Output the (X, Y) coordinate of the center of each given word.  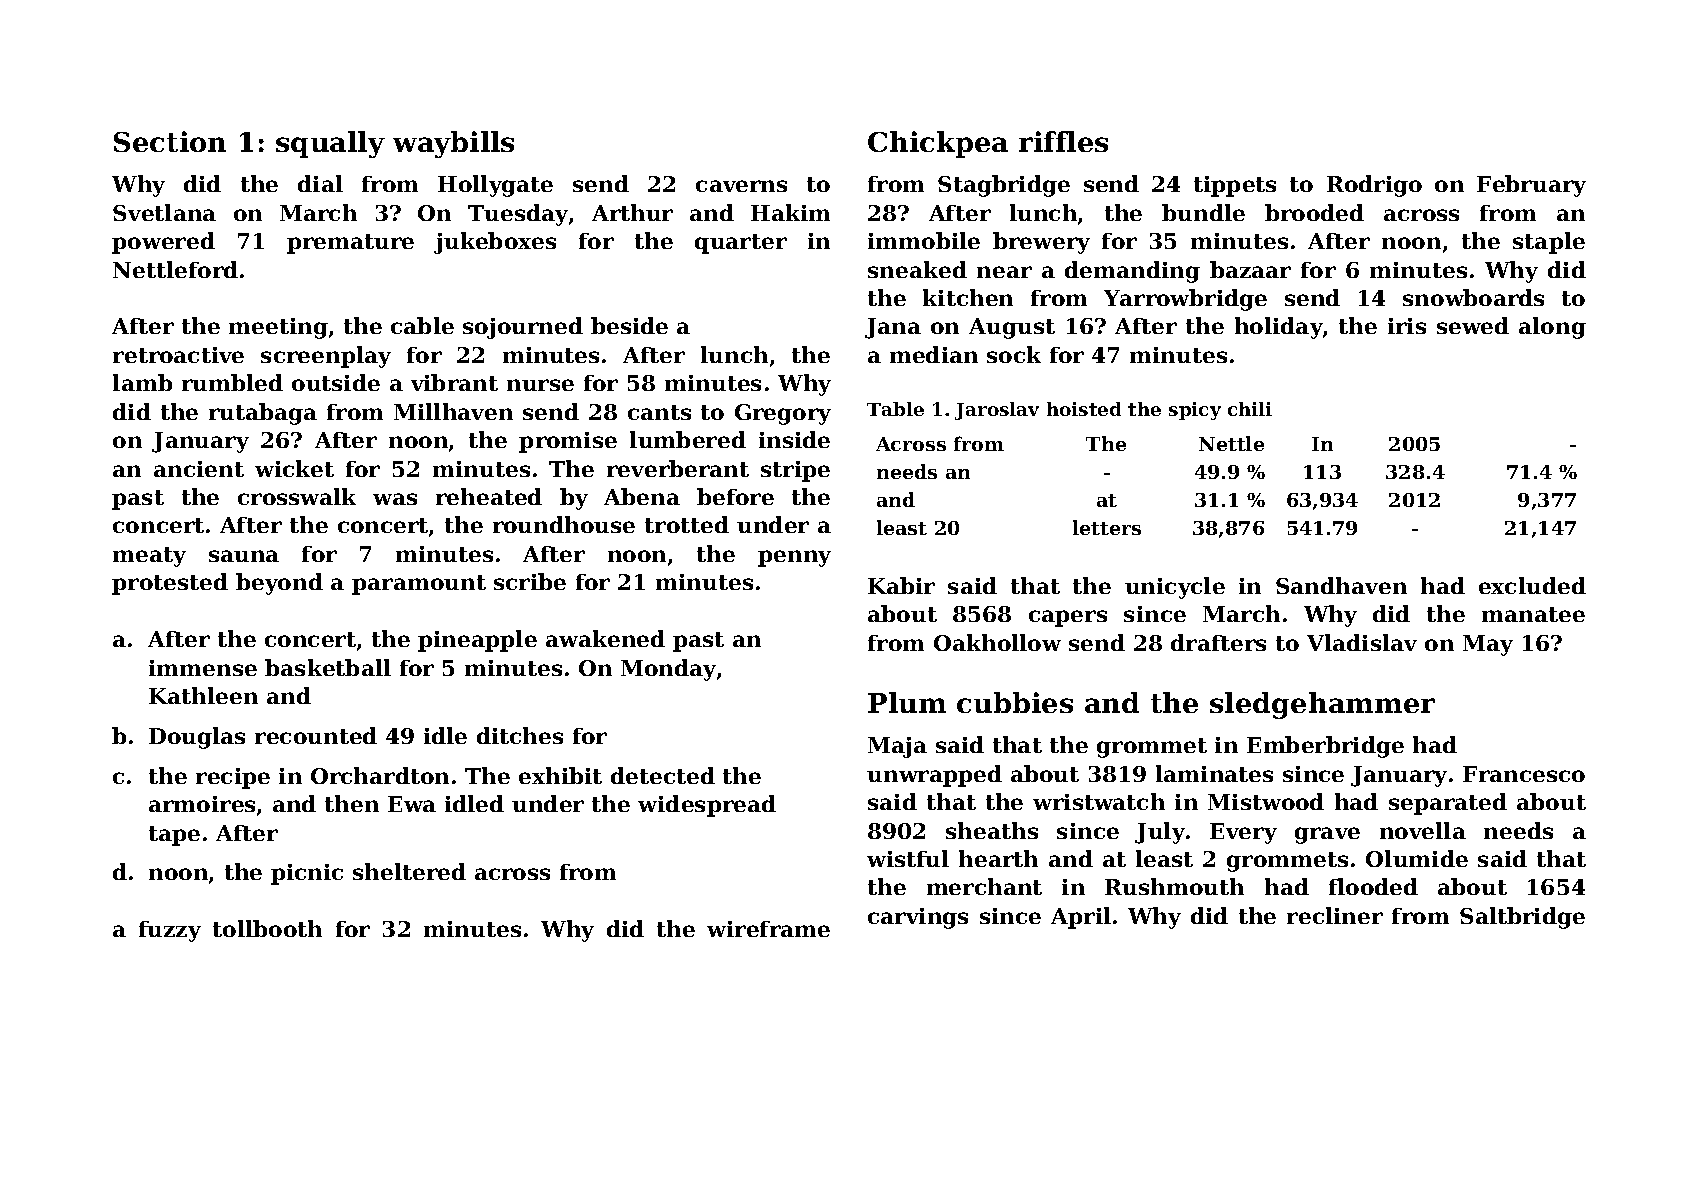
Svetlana (164, 212)
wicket (294, 468)
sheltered (409, 871)
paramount (419, 585)
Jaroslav (997, 411)
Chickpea (938, 144)
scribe (530, 581)
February (1531, 186)
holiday (1279, 328)
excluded (1532, 585)
